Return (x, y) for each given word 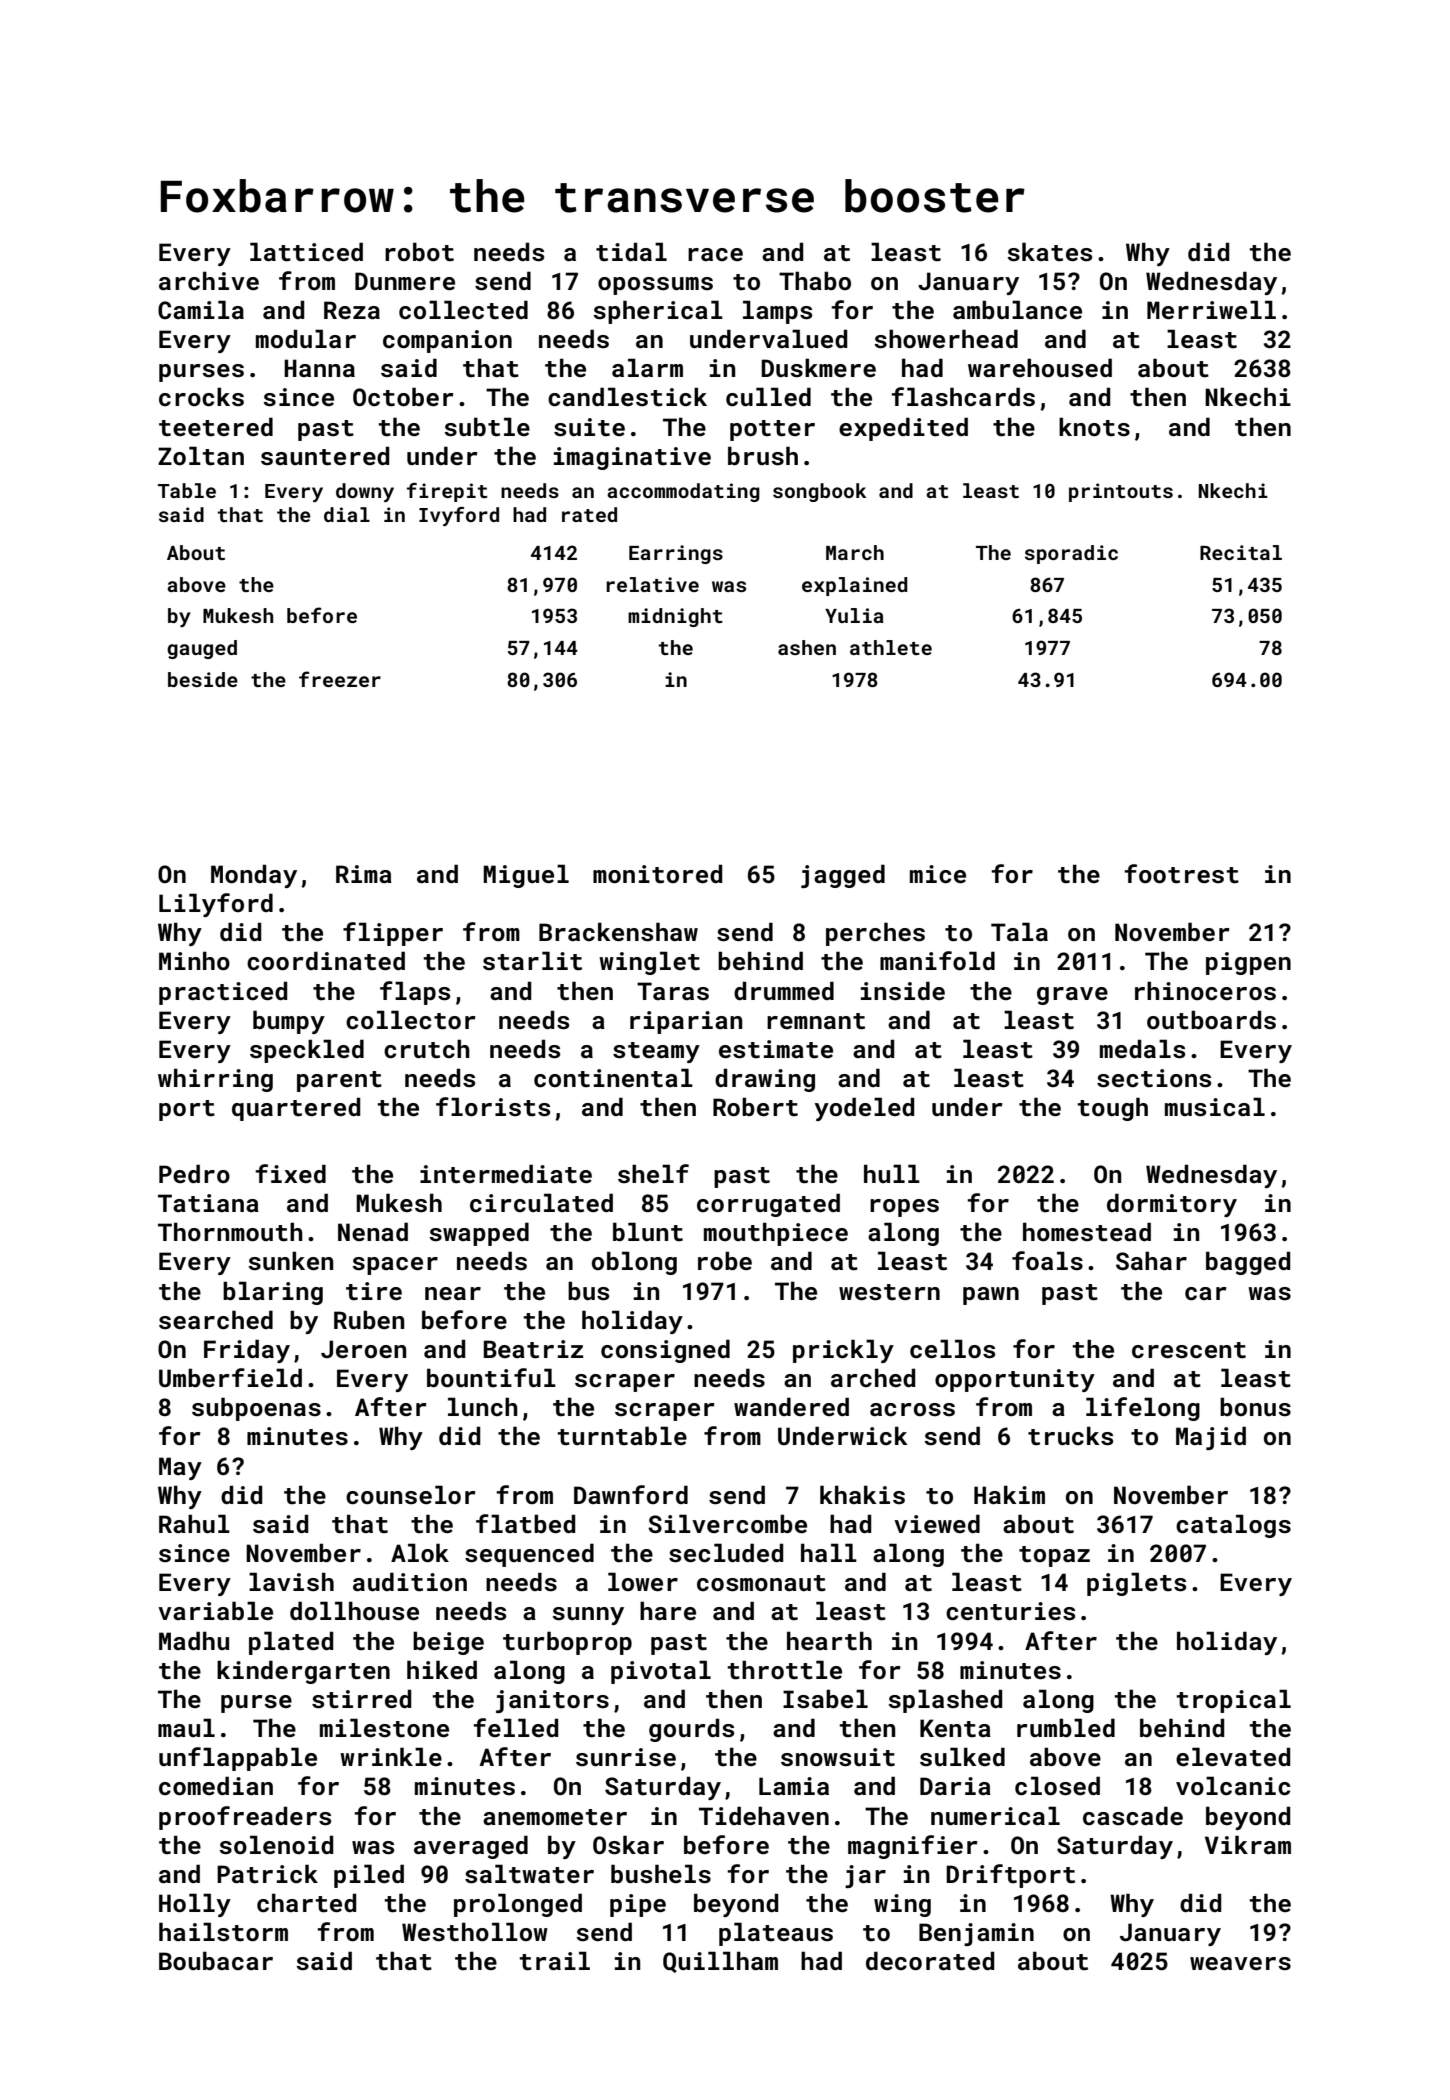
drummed (784, 990)
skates (1050, 252)
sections (1154, 1078)
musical (1215, 1107)
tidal (631, 252)
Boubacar (216, 1960)
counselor (411, 1495)
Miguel (526, 876)
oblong (634, 1263)
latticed (306, 252)
